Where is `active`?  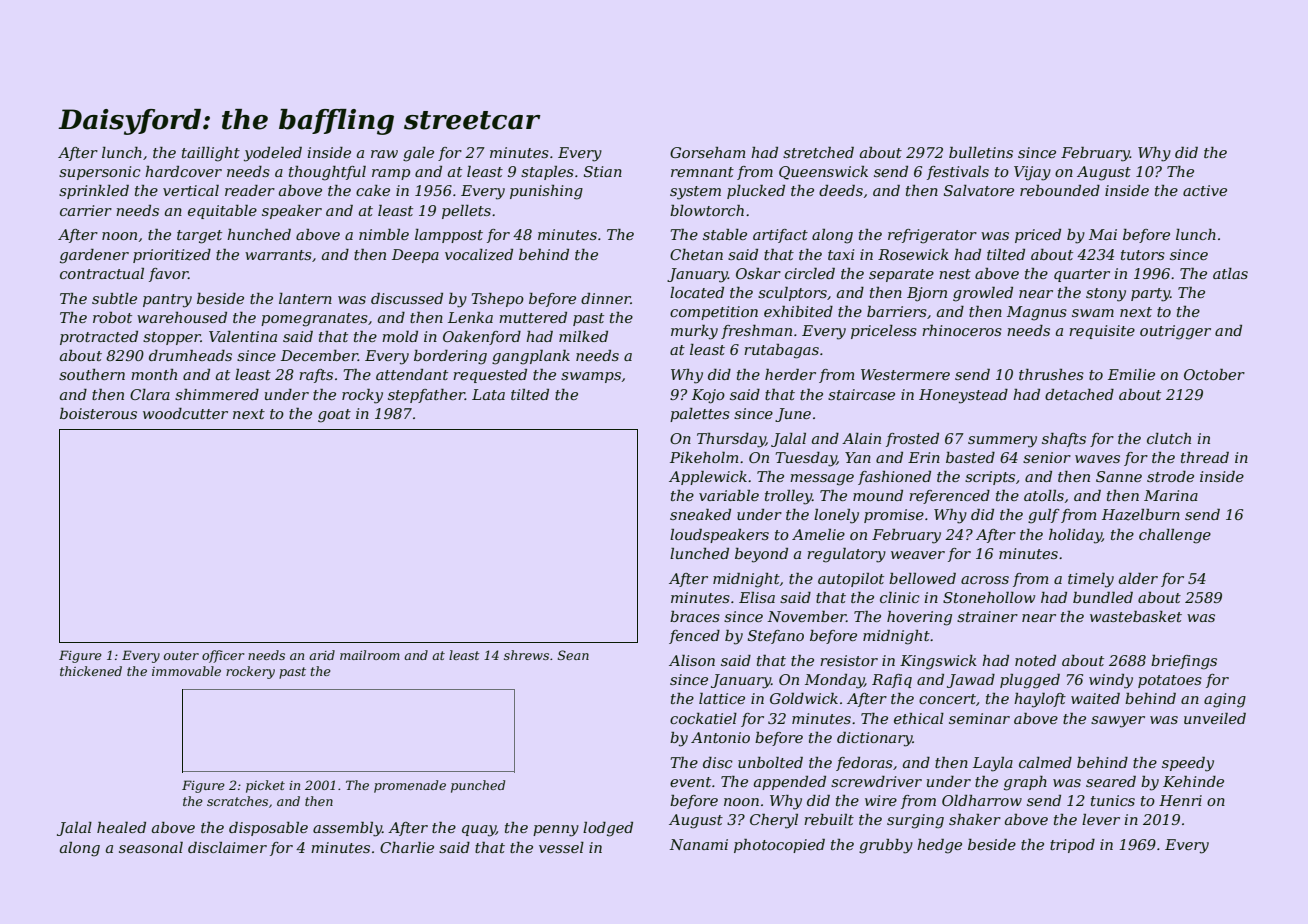
active is located at coordinates (1205, 190).
